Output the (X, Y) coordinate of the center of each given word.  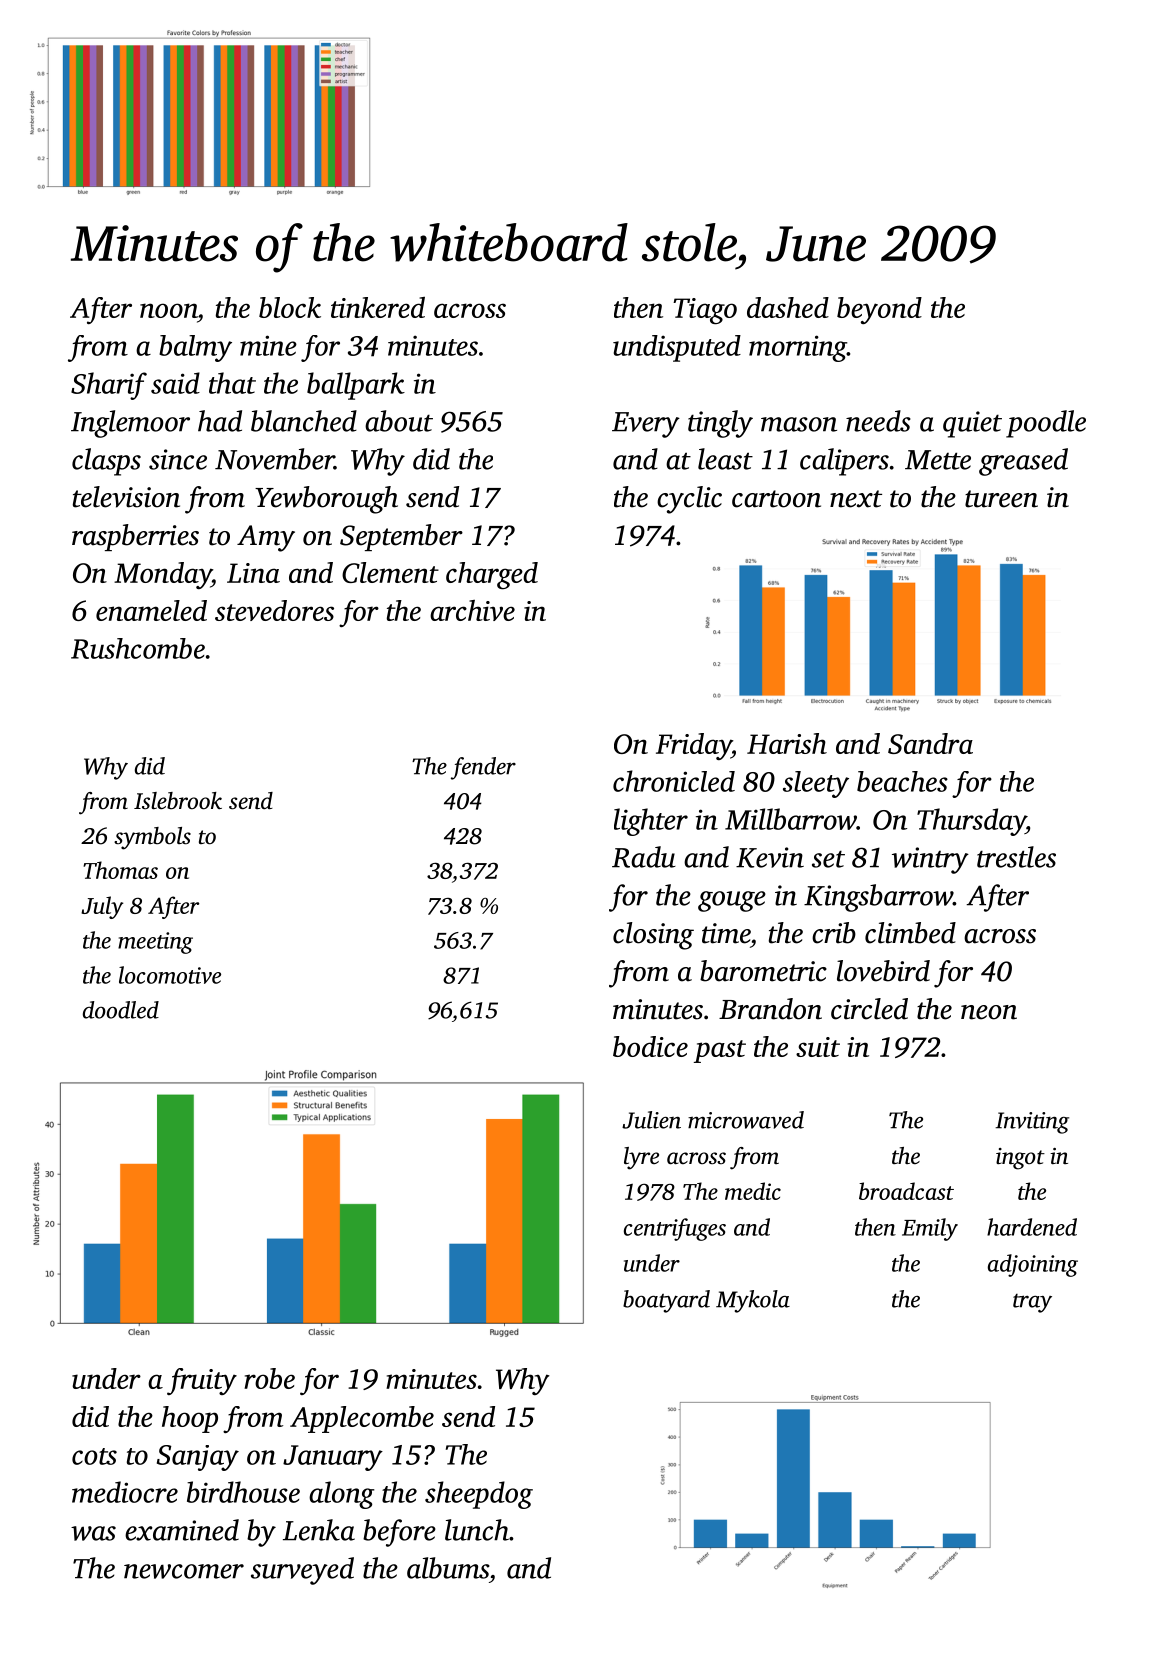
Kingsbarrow (878, 898)
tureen (1001, 499)
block (290, 307)
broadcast (906, 1191)
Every (646, 425)
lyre (641, 1158)
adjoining (1033, 1265)
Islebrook (178, 801)
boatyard (666, 1301)
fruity (202, 1381)
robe (269, 1378)
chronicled (674, 781)
